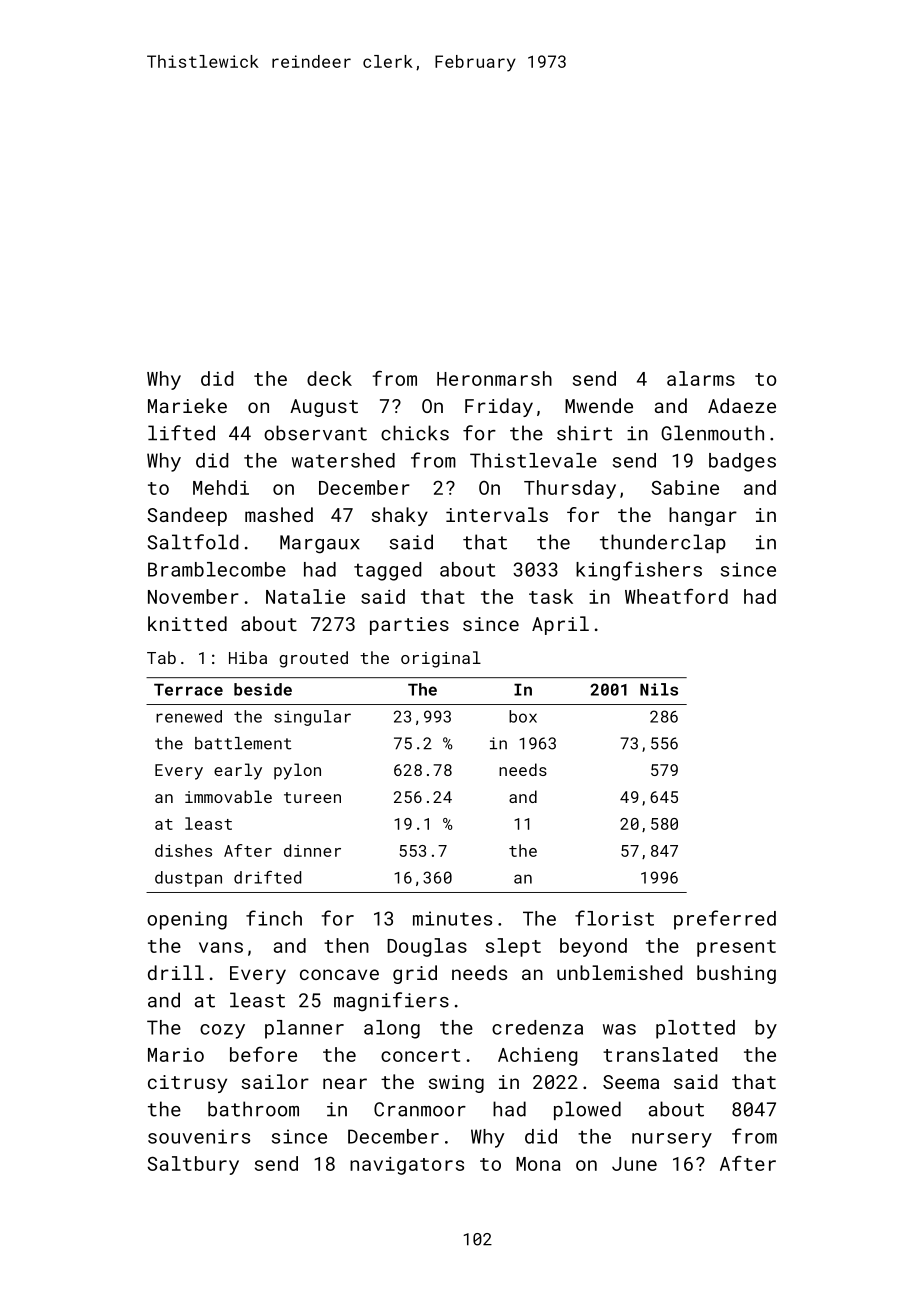 This screenshot has height=1314, width=924. What do you see at coordinates (494, 378) in the screenshot?
I see `Heronmarsh` at bounding box center [494, 378].
